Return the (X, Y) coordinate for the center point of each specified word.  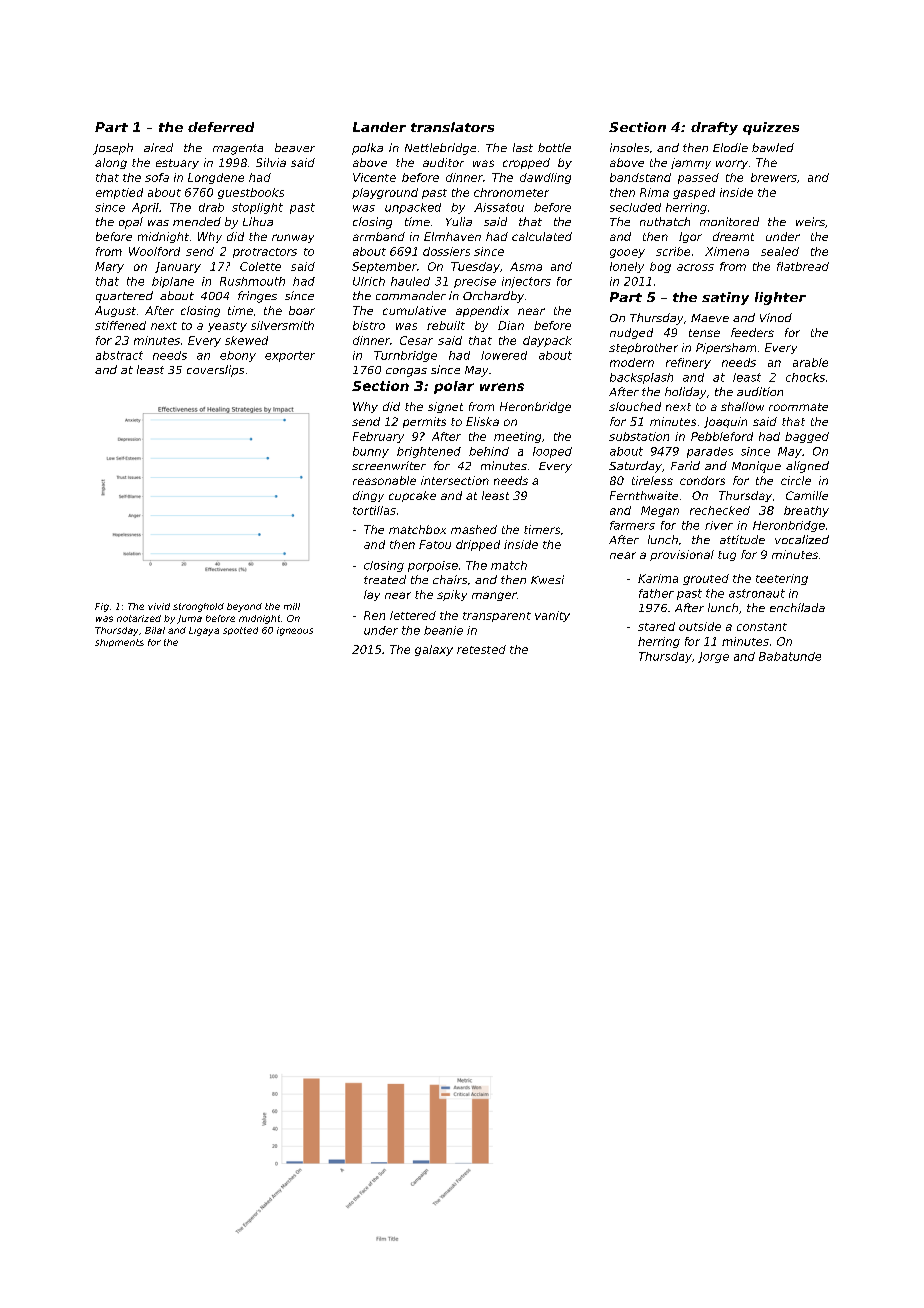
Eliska (482, 421)
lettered (413, 615)
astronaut (757, 593)
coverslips (215, 371)
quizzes (771, 128)
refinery (688, 363)
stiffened (120, 325)
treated (385, 579)
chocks (805, 377)
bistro (369, 325)
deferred (221, 127)
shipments (119, 643)
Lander (379, 127)
